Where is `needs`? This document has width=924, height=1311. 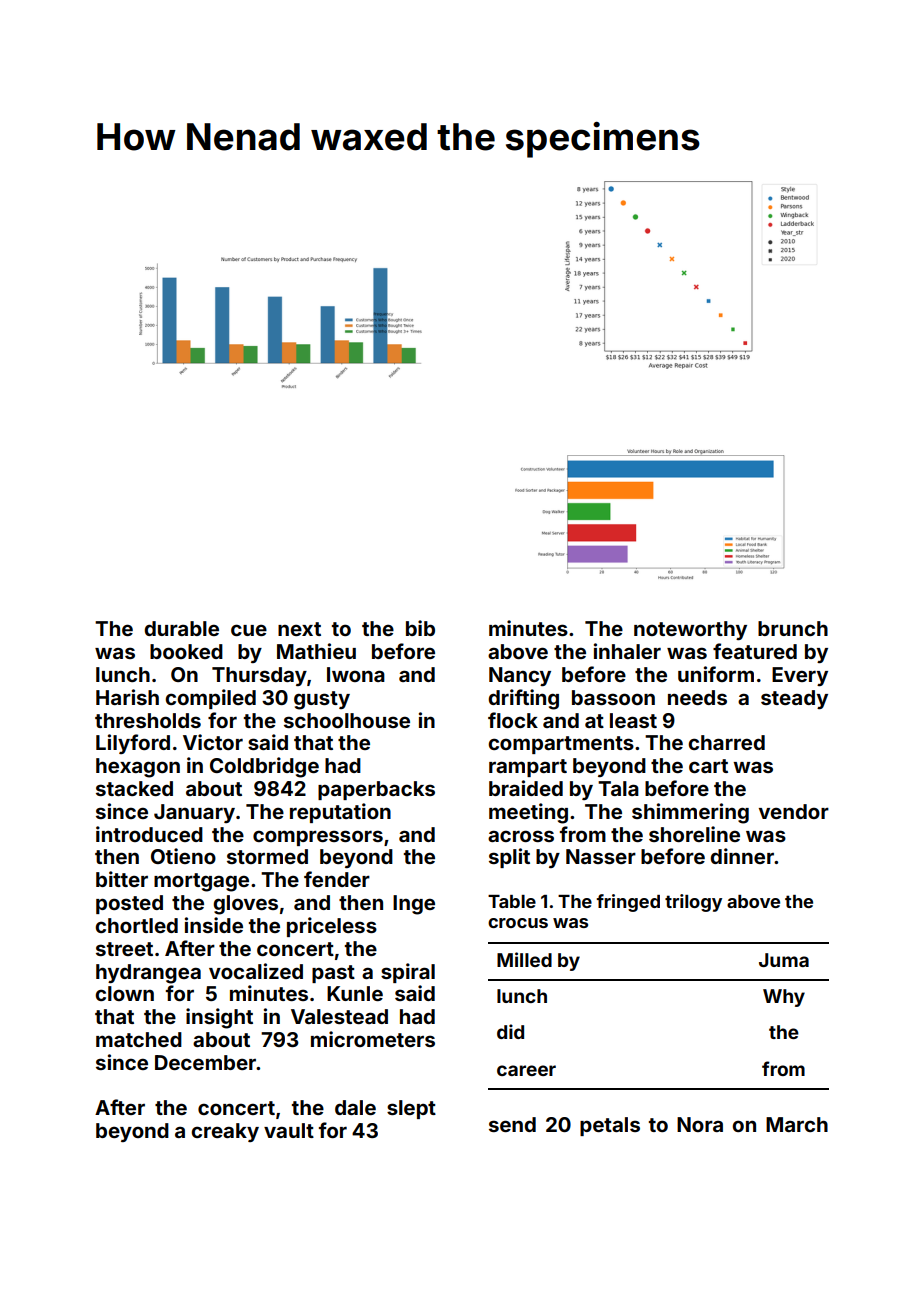 needs is located at coordinates (697, 697).
